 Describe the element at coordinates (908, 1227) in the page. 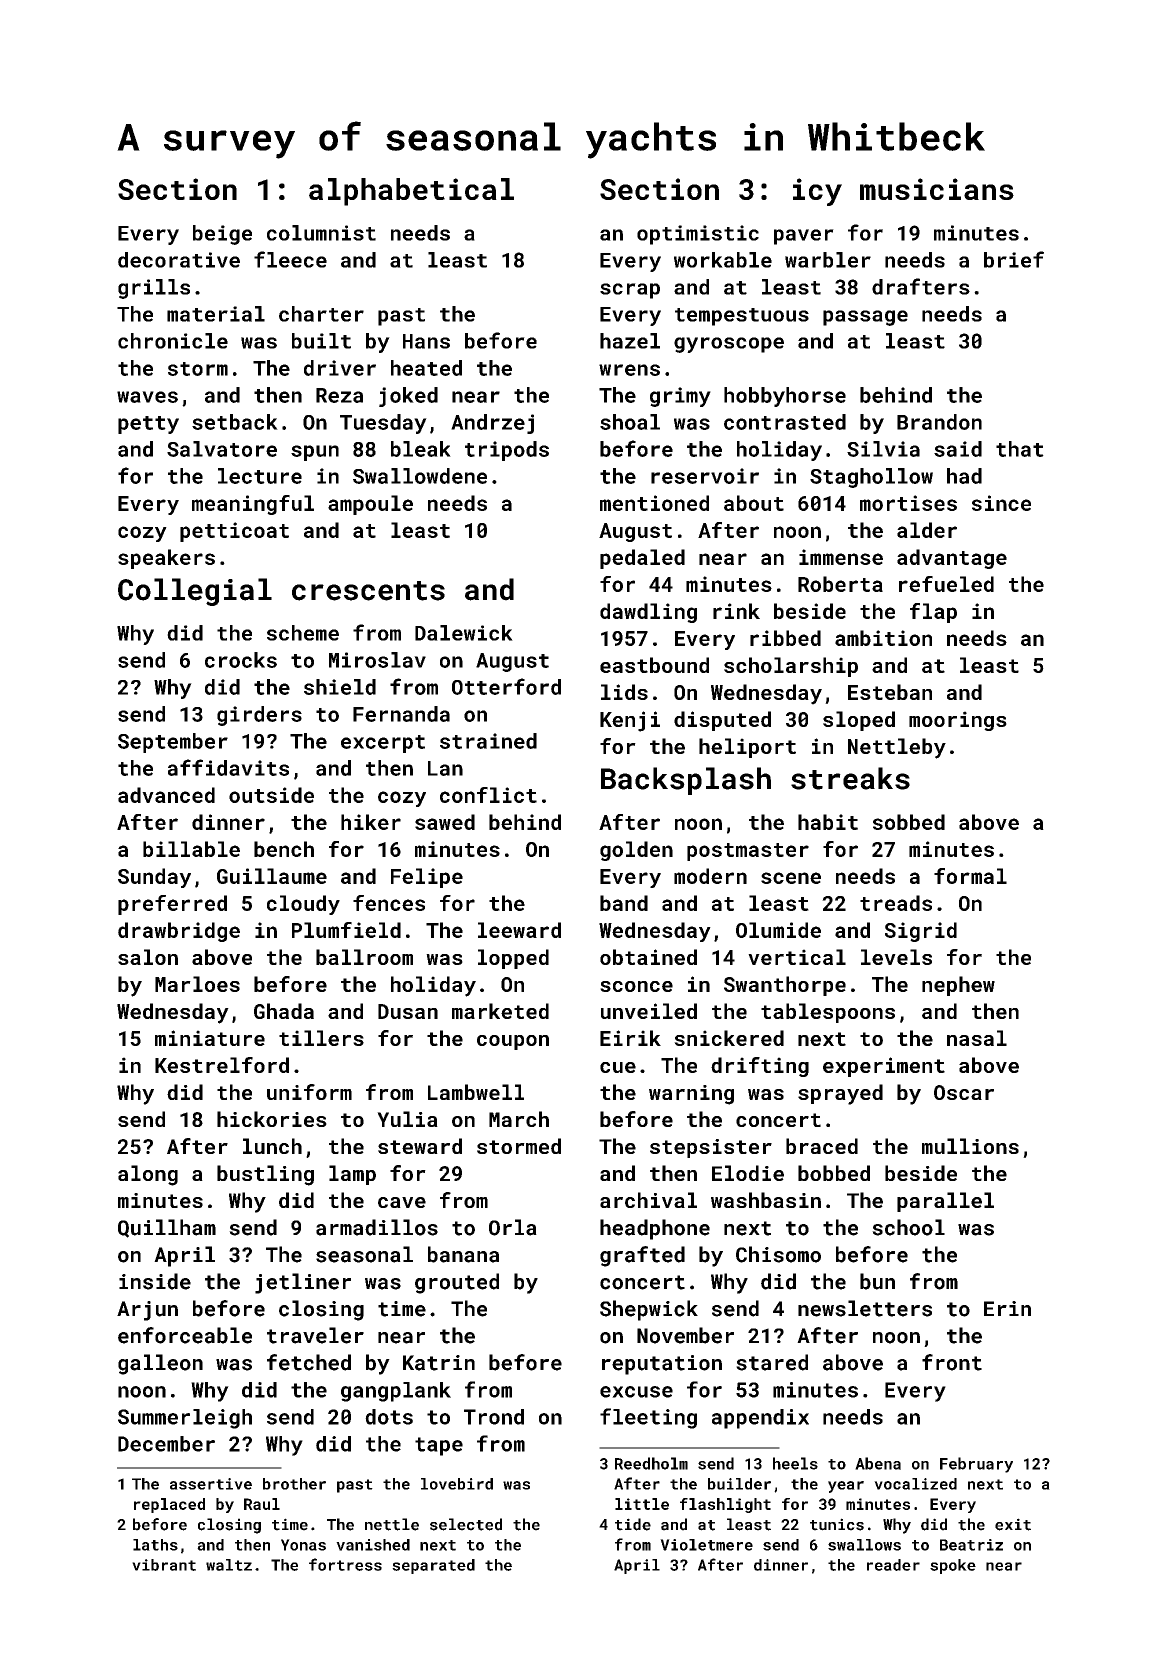

I see `school` at that location.
